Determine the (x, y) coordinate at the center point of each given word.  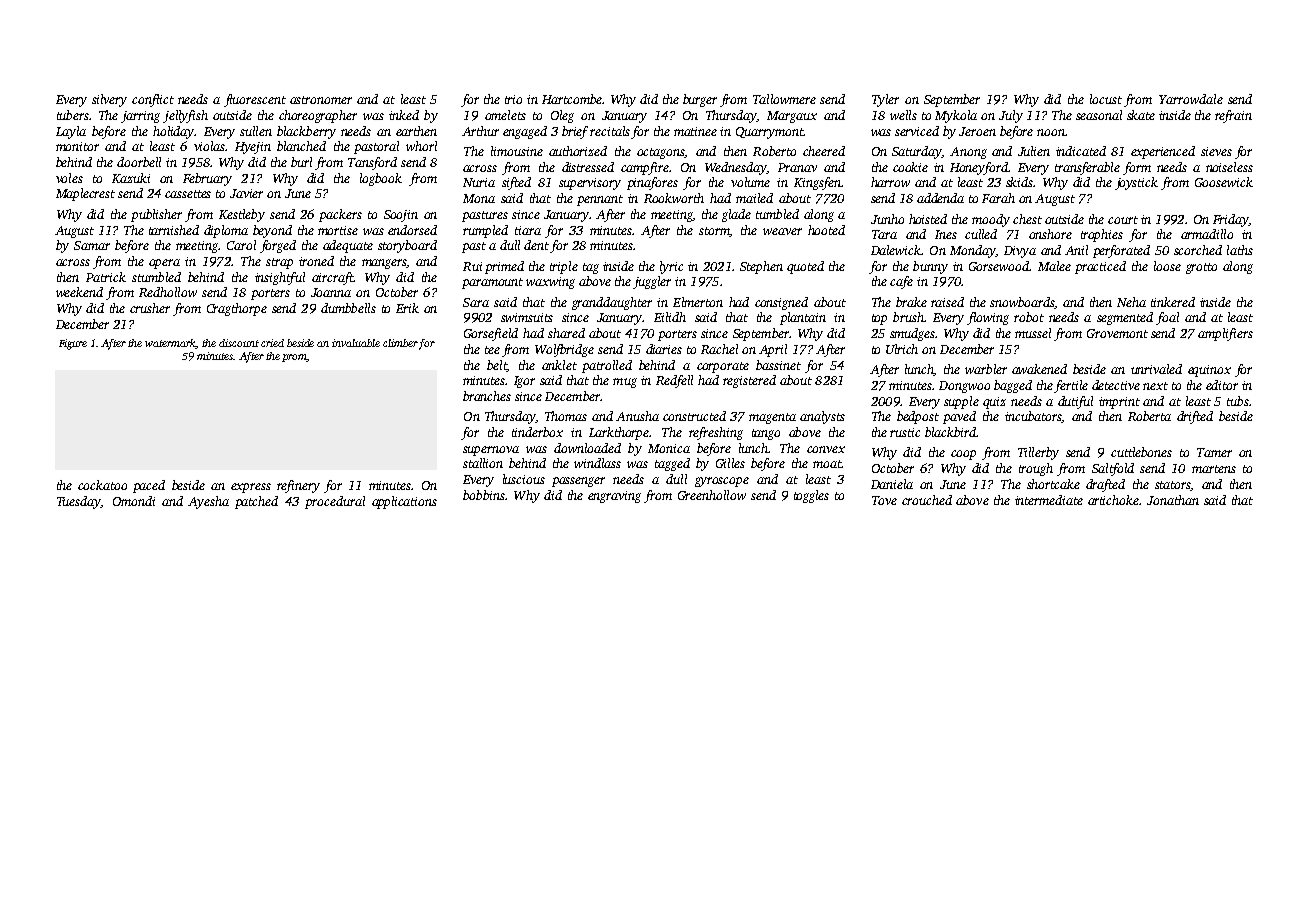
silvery (109, 100)
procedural (335, 502)
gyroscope (722, 482)
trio (513, 99)
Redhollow (168, 292)
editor (1222, 385)
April (773, 350)
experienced (1163, 152)
